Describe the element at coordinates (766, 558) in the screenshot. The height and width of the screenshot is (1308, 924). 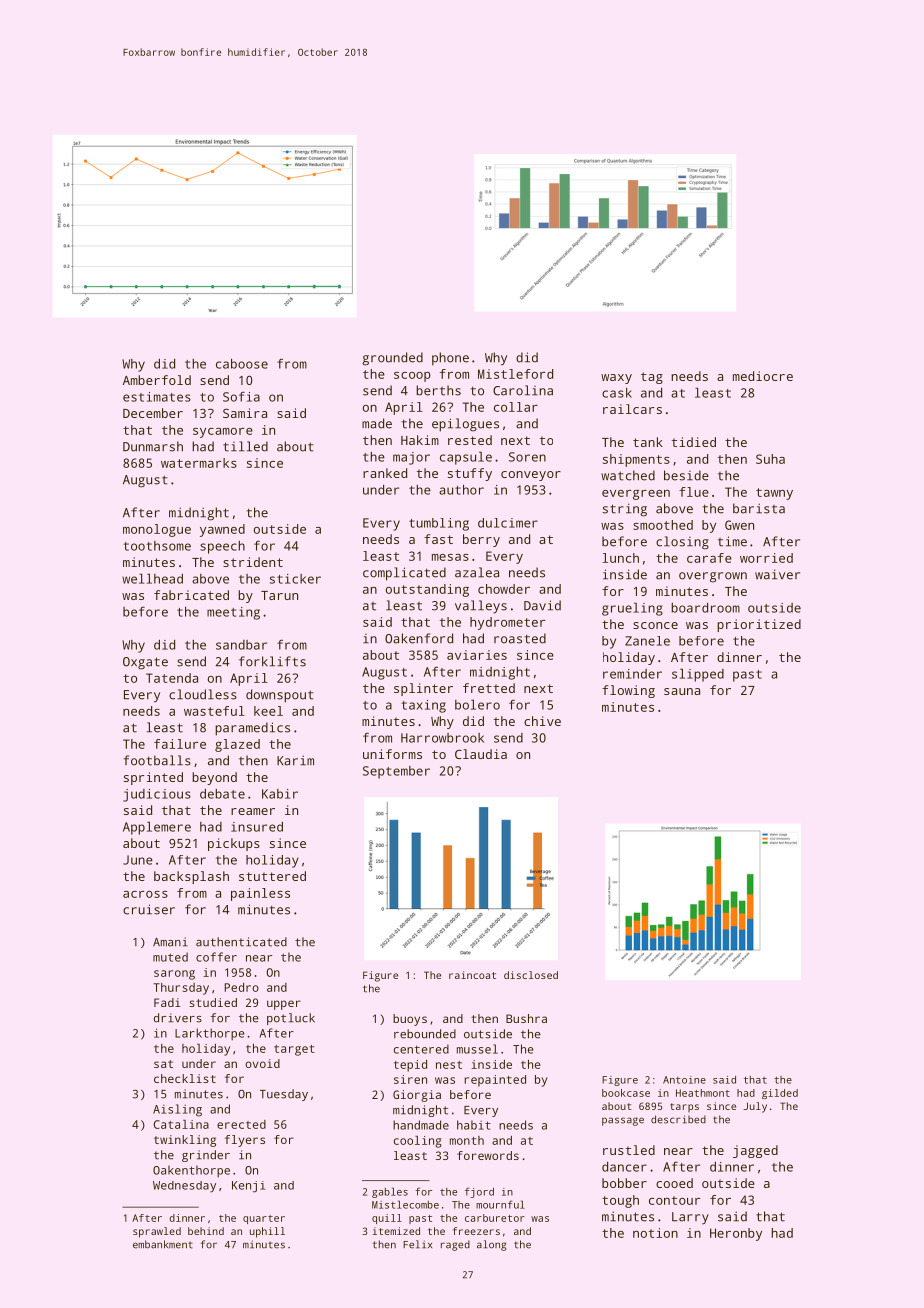
I see `worried` at that location.
